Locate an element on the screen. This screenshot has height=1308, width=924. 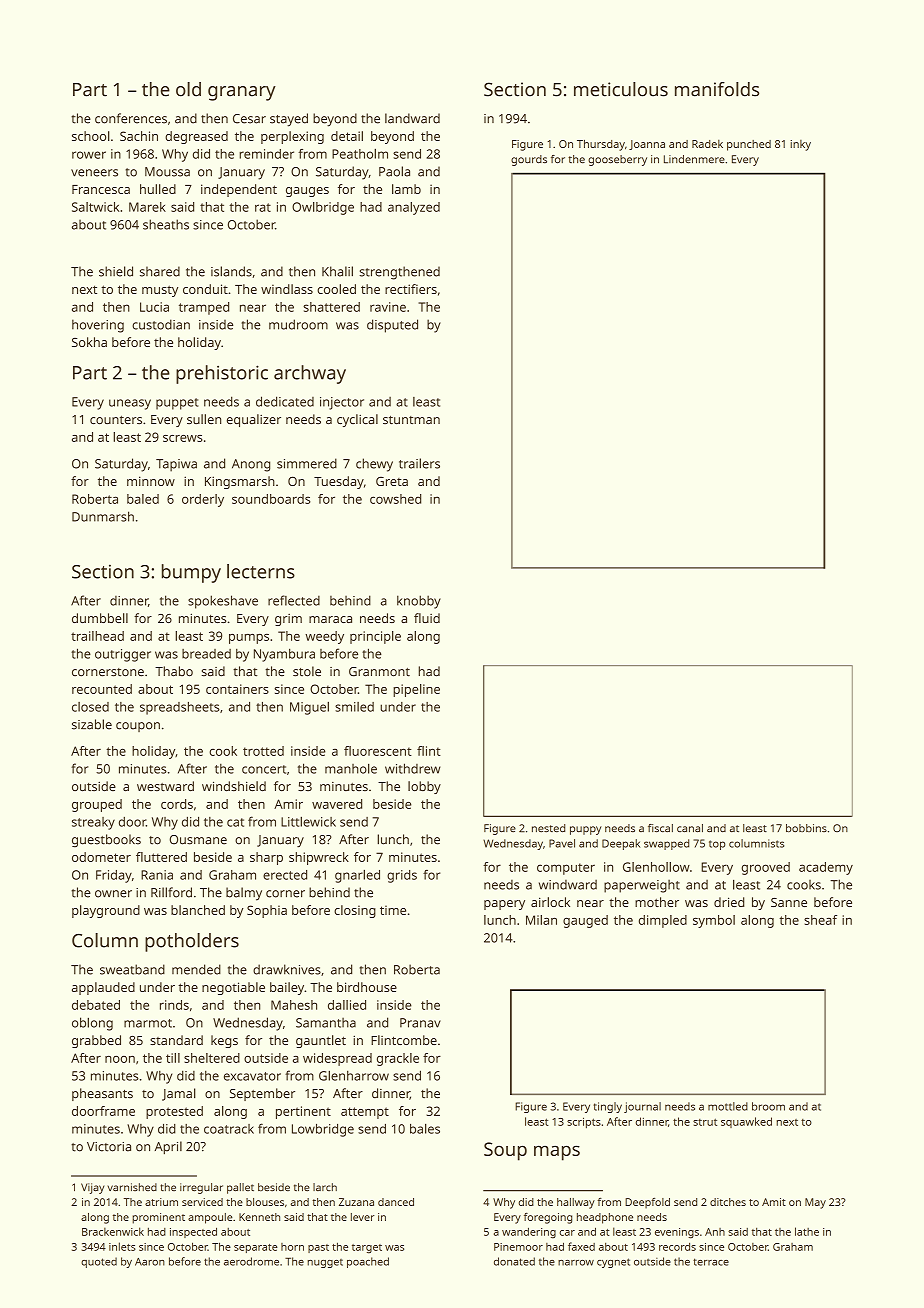
blouses is located at coordinates (265, 1202).
